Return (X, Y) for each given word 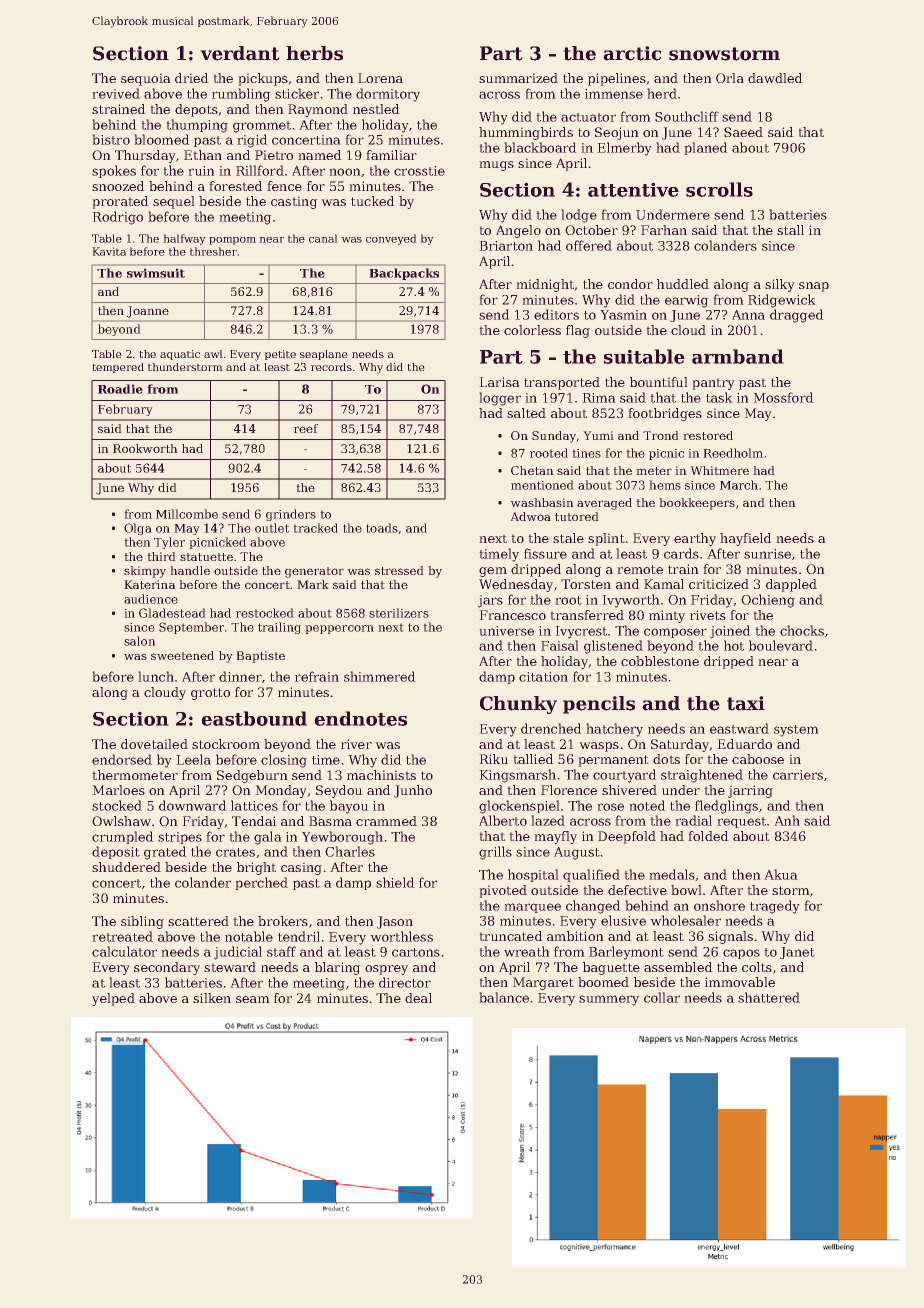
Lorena (380, 78)
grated (165, 853)
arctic (632, 53)
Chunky (518, 705)
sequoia (146, 79)
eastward (739, 728)
